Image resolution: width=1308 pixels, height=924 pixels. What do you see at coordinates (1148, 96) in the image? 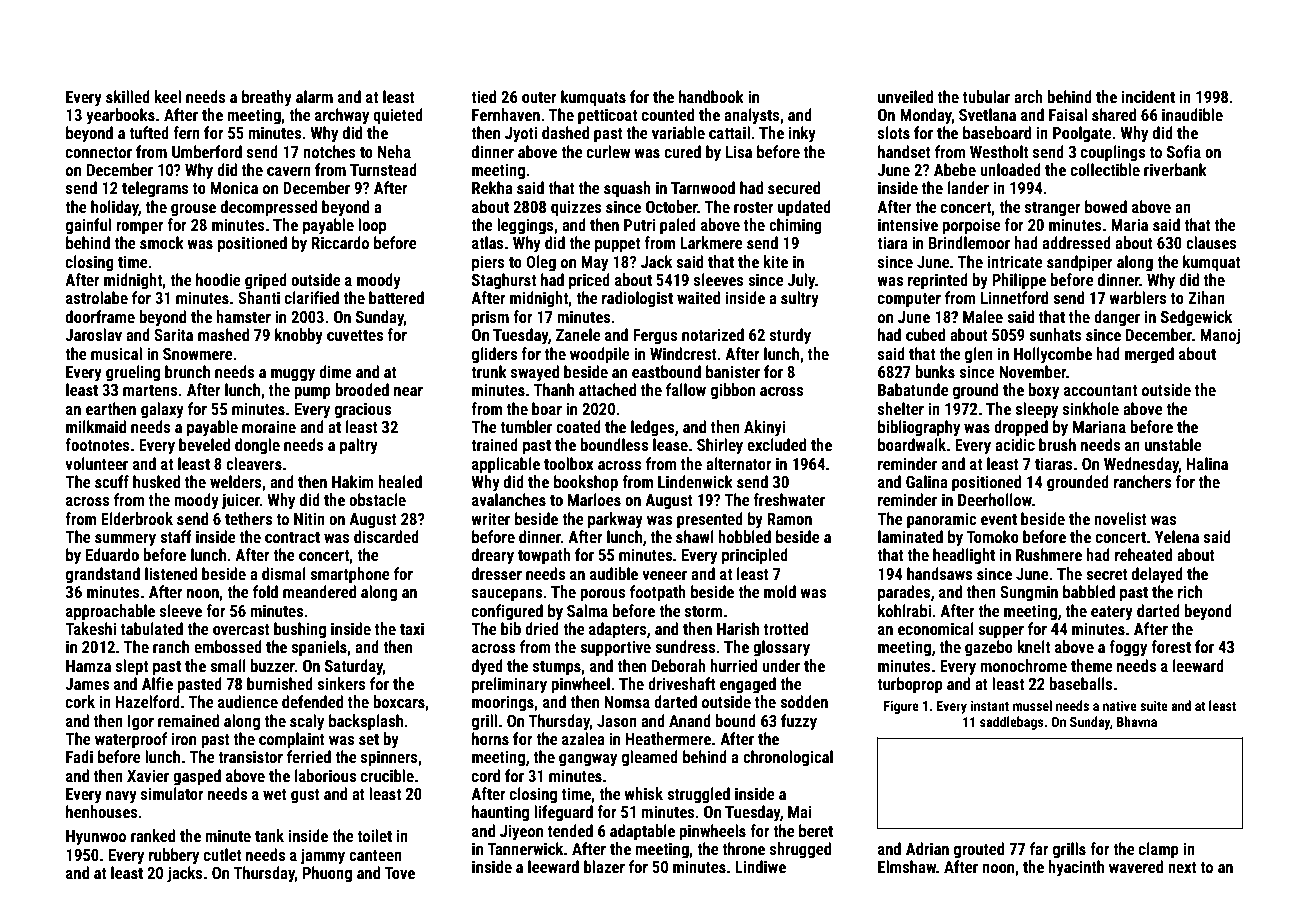
I see `incident` at bounding box center [1148, 96].
